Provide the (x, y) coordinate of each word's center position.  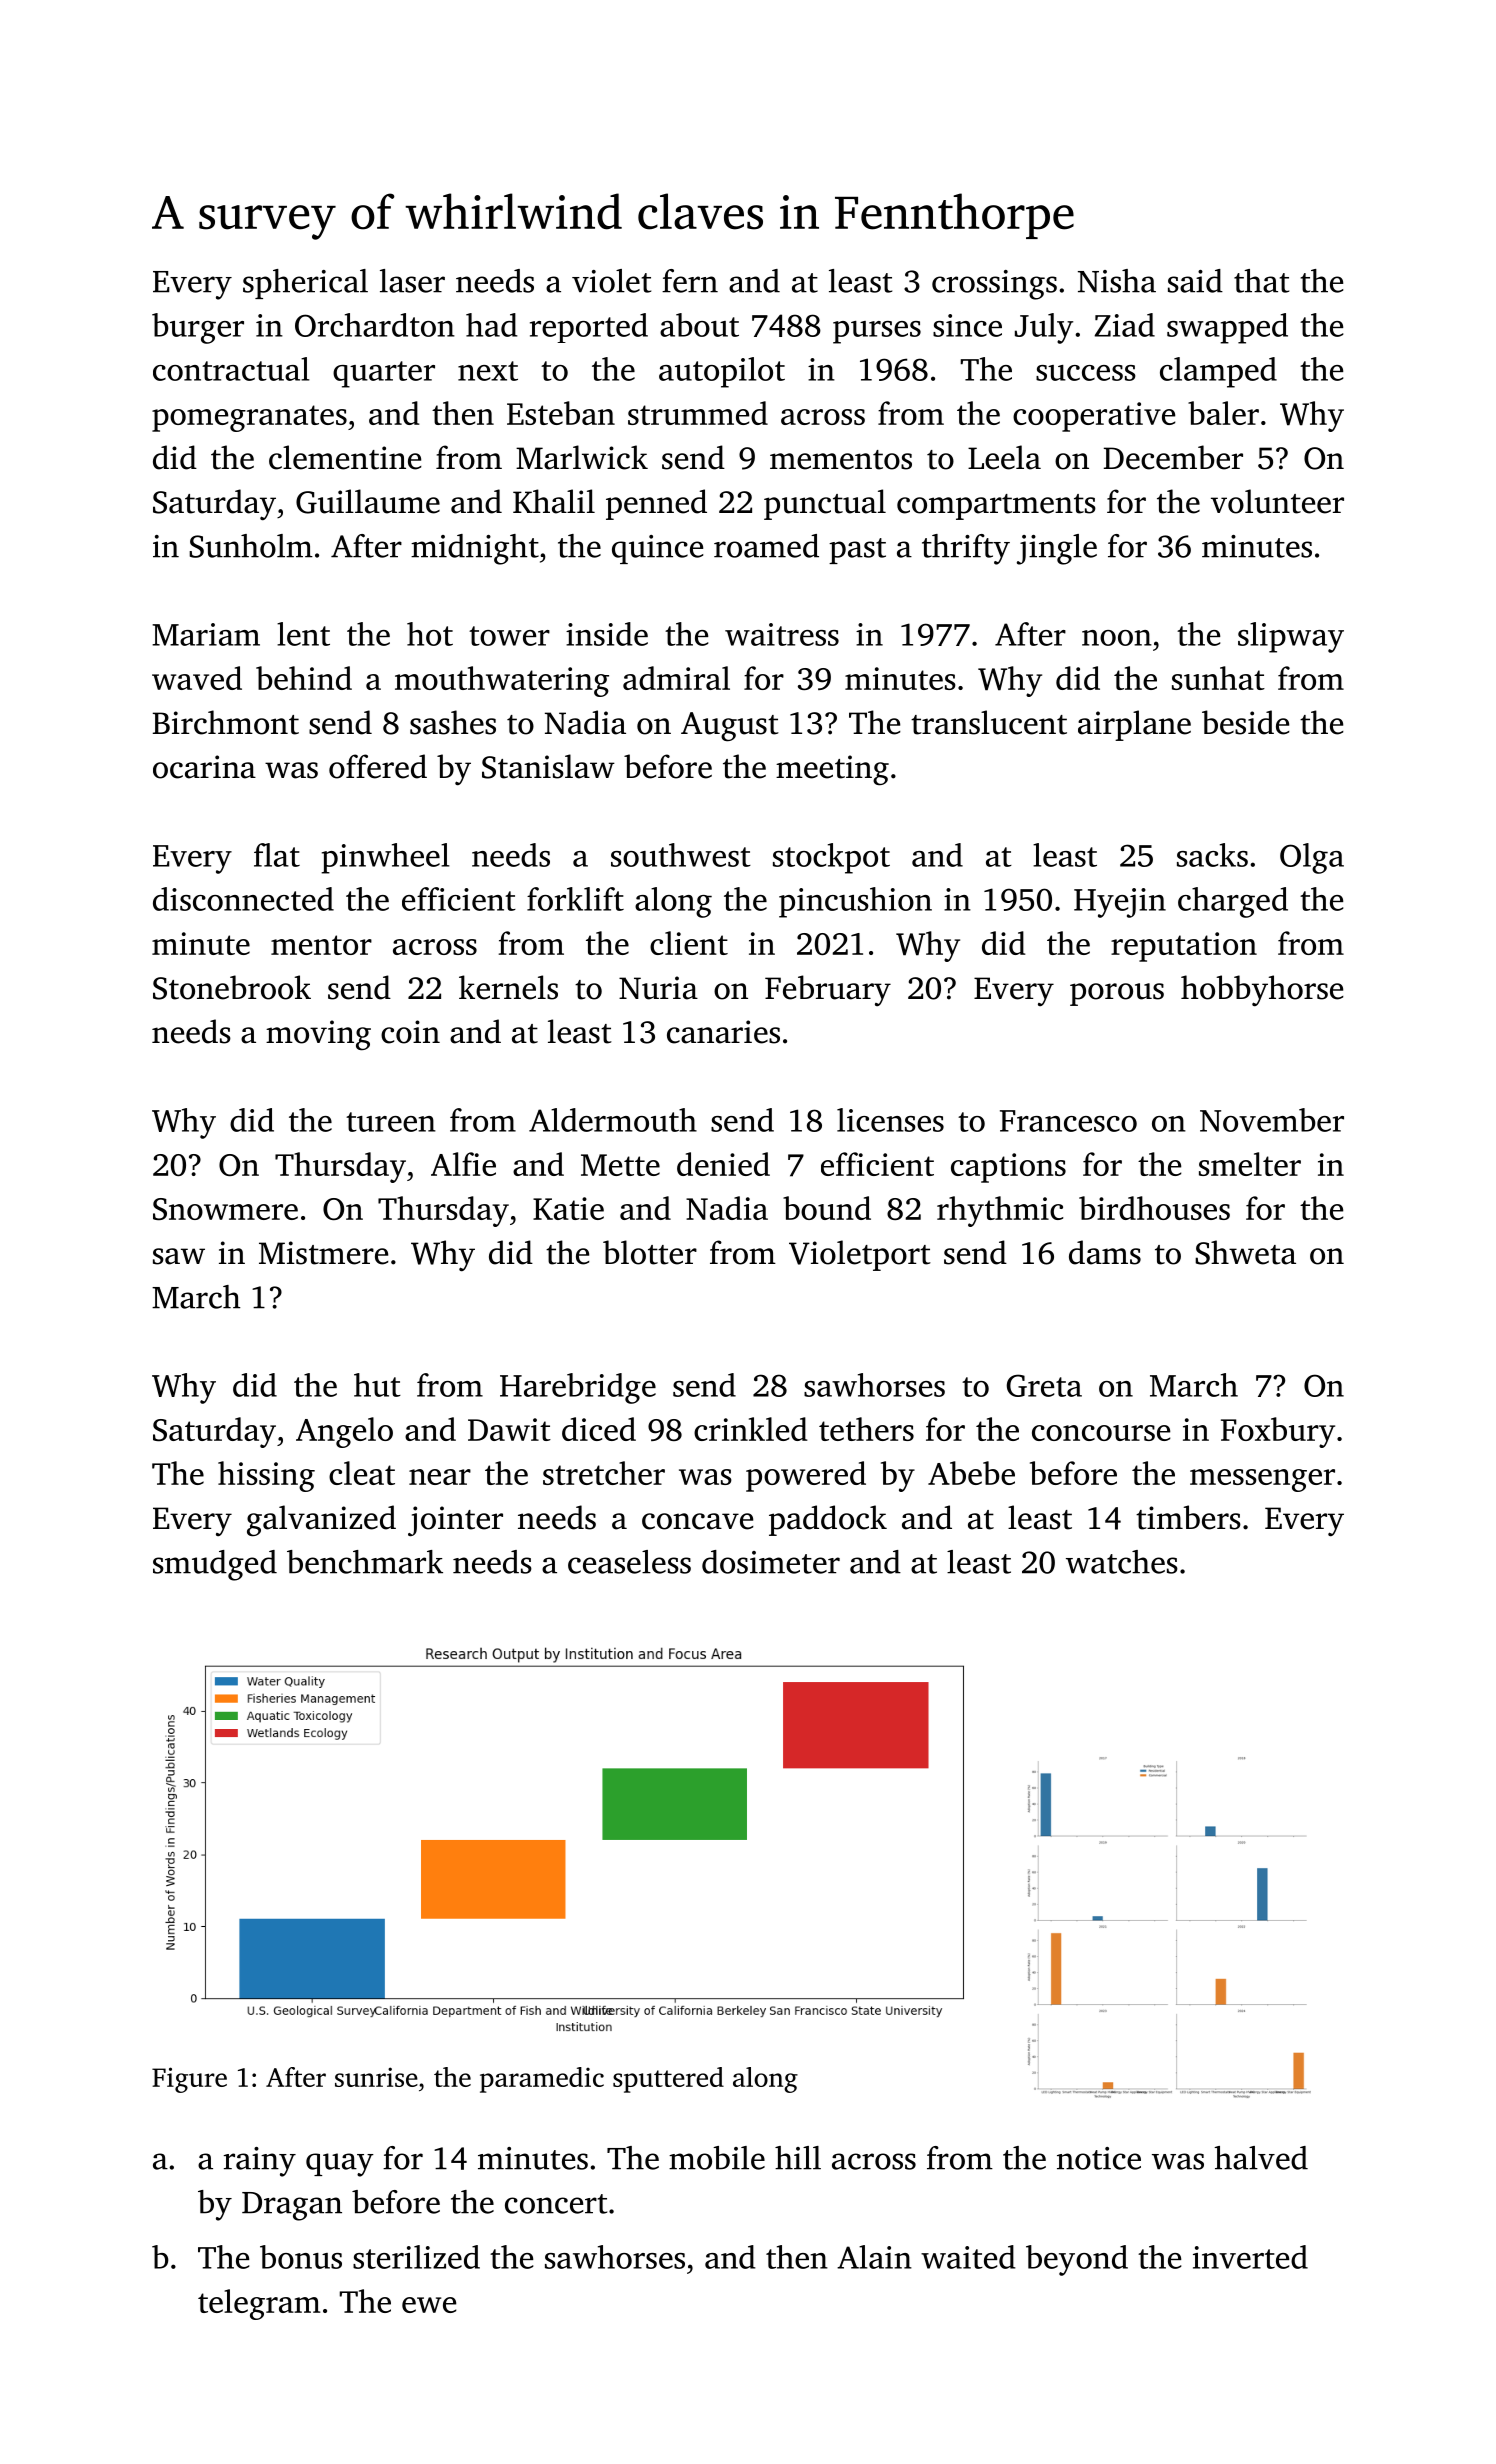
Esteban (561, 413)
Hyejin (1120, 903)
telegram (259, 2304)
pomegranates (249, 418)
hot (430, 634)
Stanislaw (548, 766)
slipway (1291, 637)
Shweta (1245, 1252)
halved (1261, 2158)
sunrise (376, 2077)
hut (377, 1385)
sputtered (668, 2080)
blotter (650, 1252)
